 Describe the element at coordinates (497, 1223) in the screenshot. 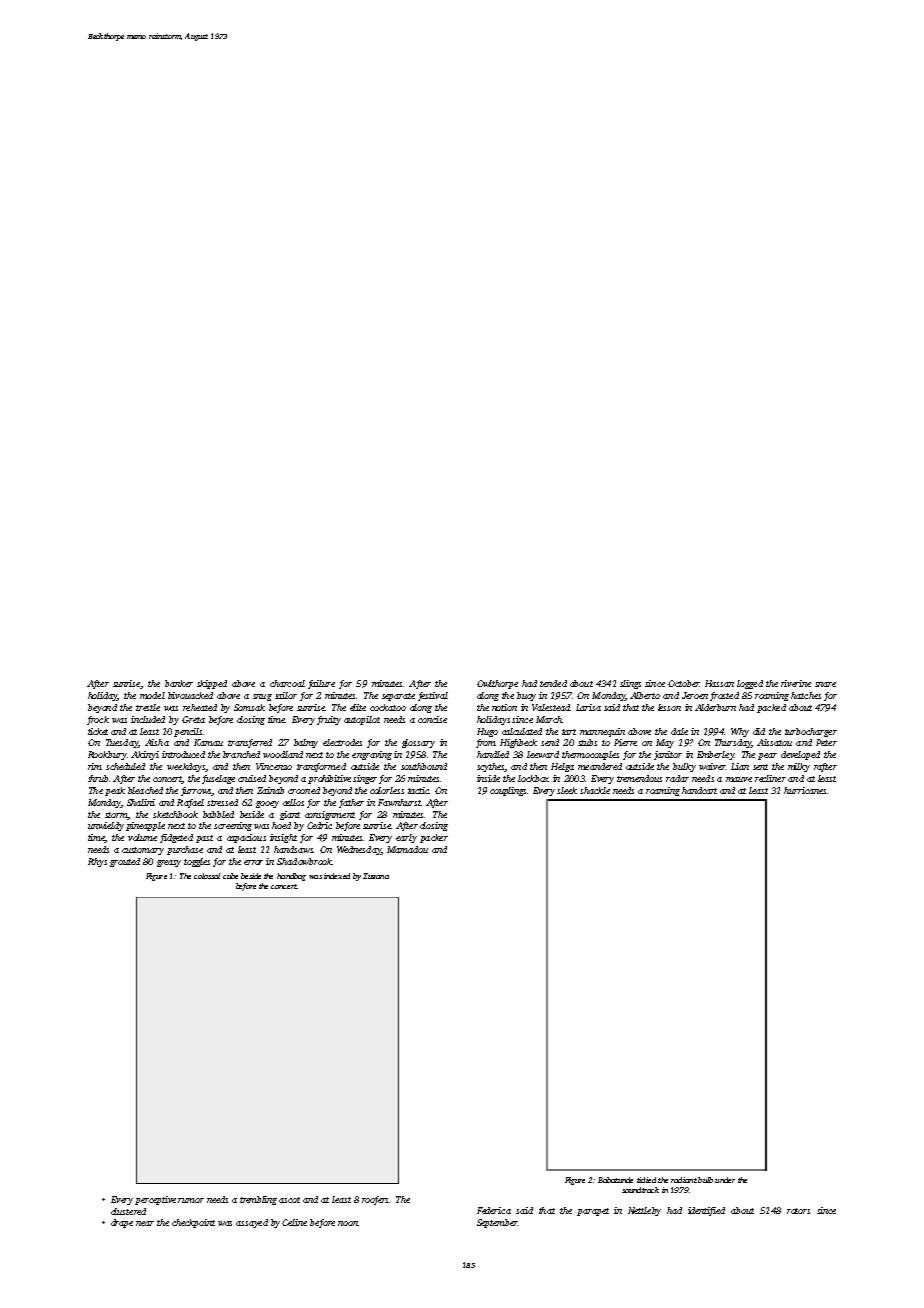

I see `September` at that location.
